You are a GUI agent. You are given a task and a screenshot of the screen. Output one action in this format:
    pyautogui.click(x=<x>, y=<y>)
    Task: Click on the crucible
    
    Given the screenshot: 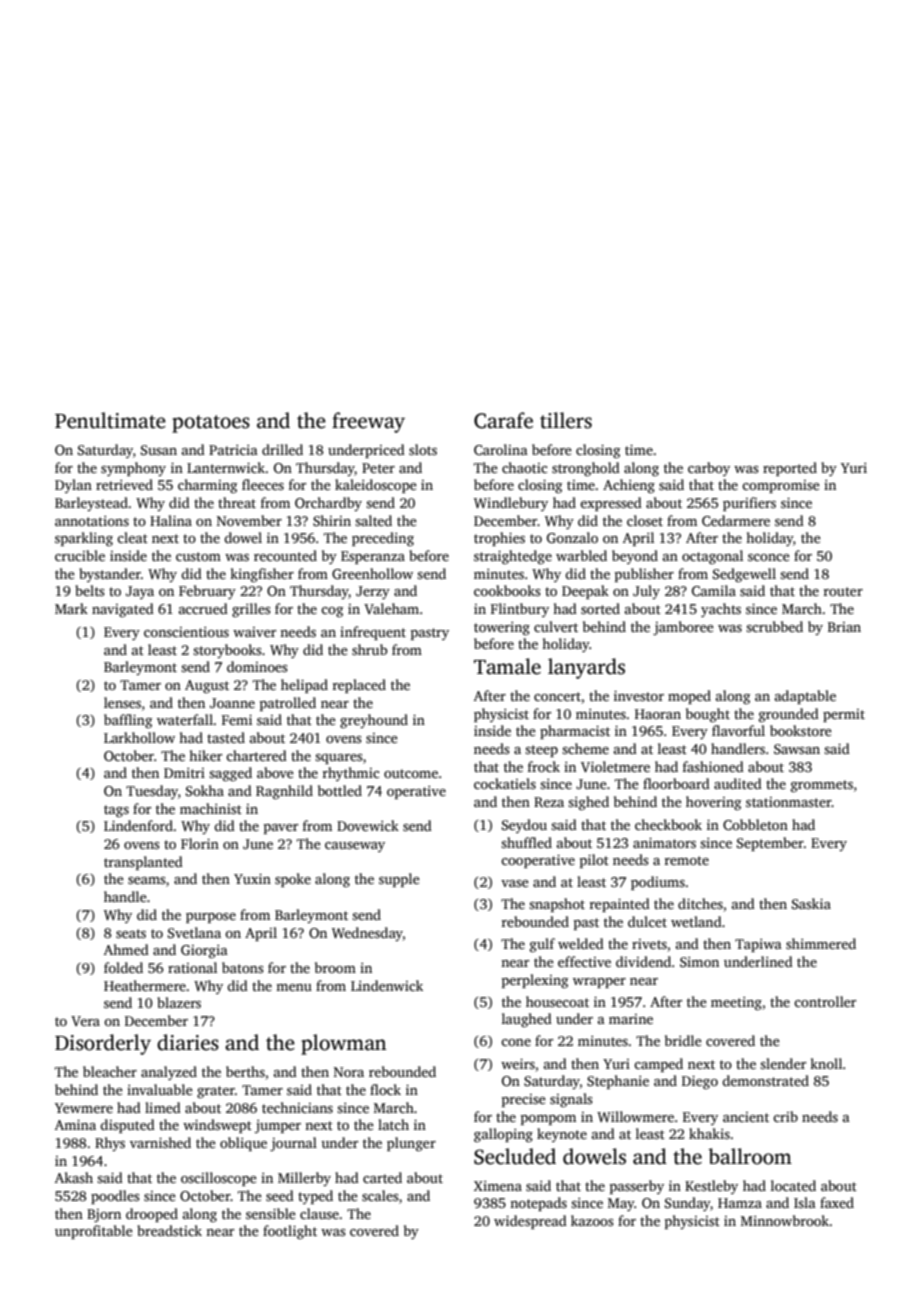 What is the action you would take?
    pyautogui.click(x=80, y=555)
